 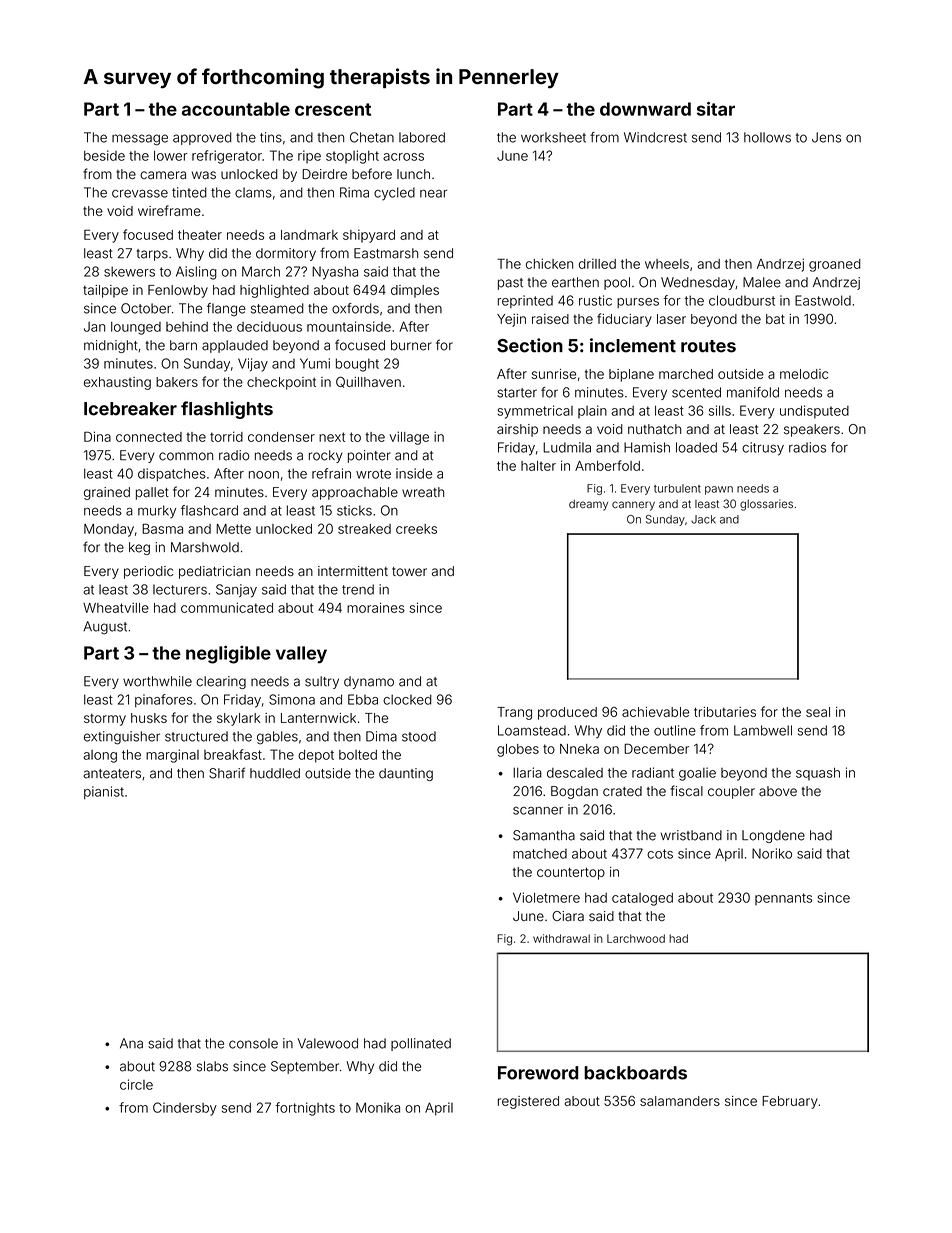 What do you see at coordinates (212, 1066) in the page?
I see `slabs` at bounding box center [212, 1066].
